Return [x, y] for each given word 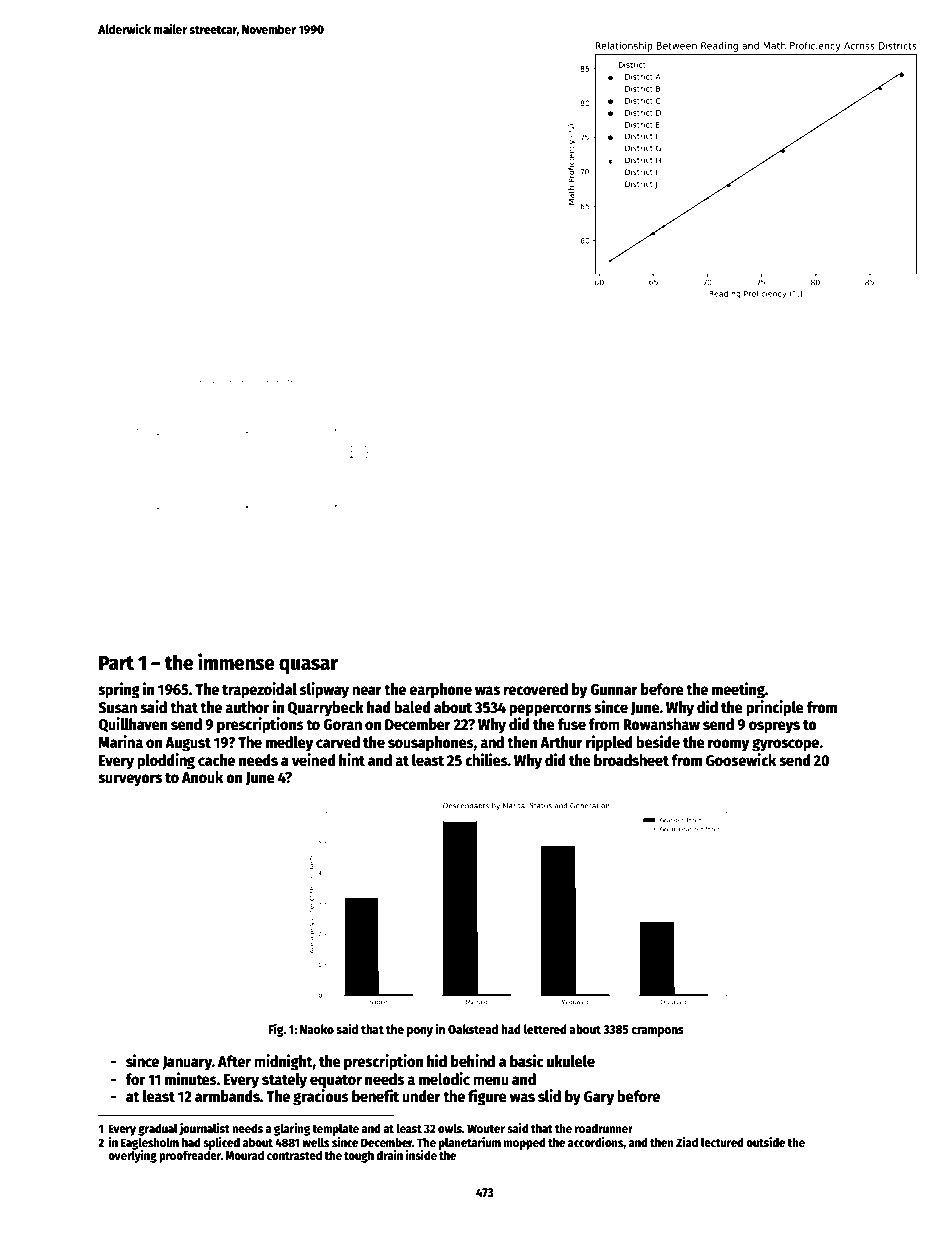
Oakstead [473, 1029]
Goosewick [741, 760]
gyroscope [785, 745]
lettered [545, 1029]
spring [119, 690]
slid [549, 1095]
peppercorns [550, 710]
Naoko [317, 1029]
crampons [657, 1032]
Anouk [202, 777]
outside [765, 1142]
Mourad [244, 1155]
